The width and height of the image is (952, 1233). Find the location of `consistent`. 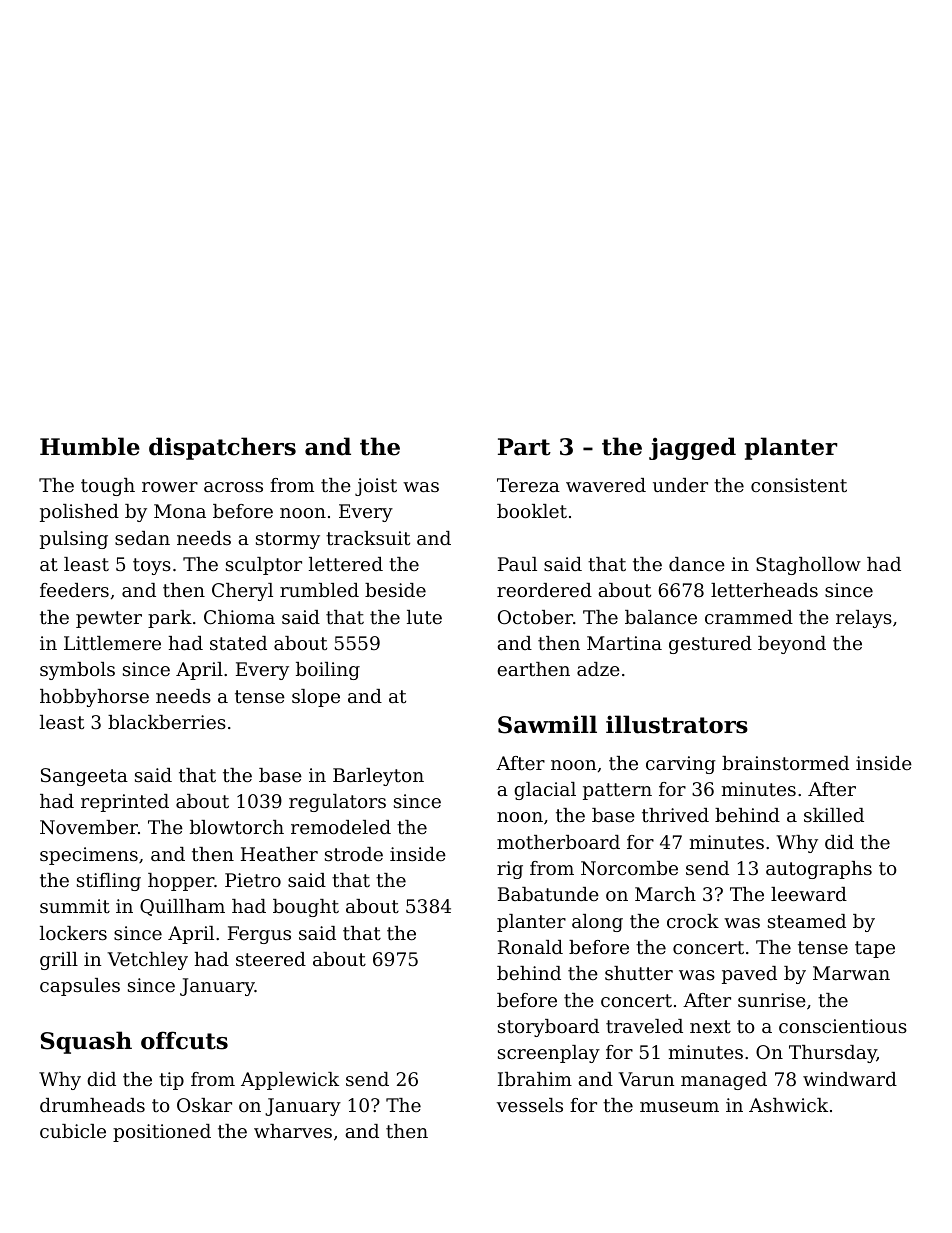

consistent is located at coordinates (799, 485).
